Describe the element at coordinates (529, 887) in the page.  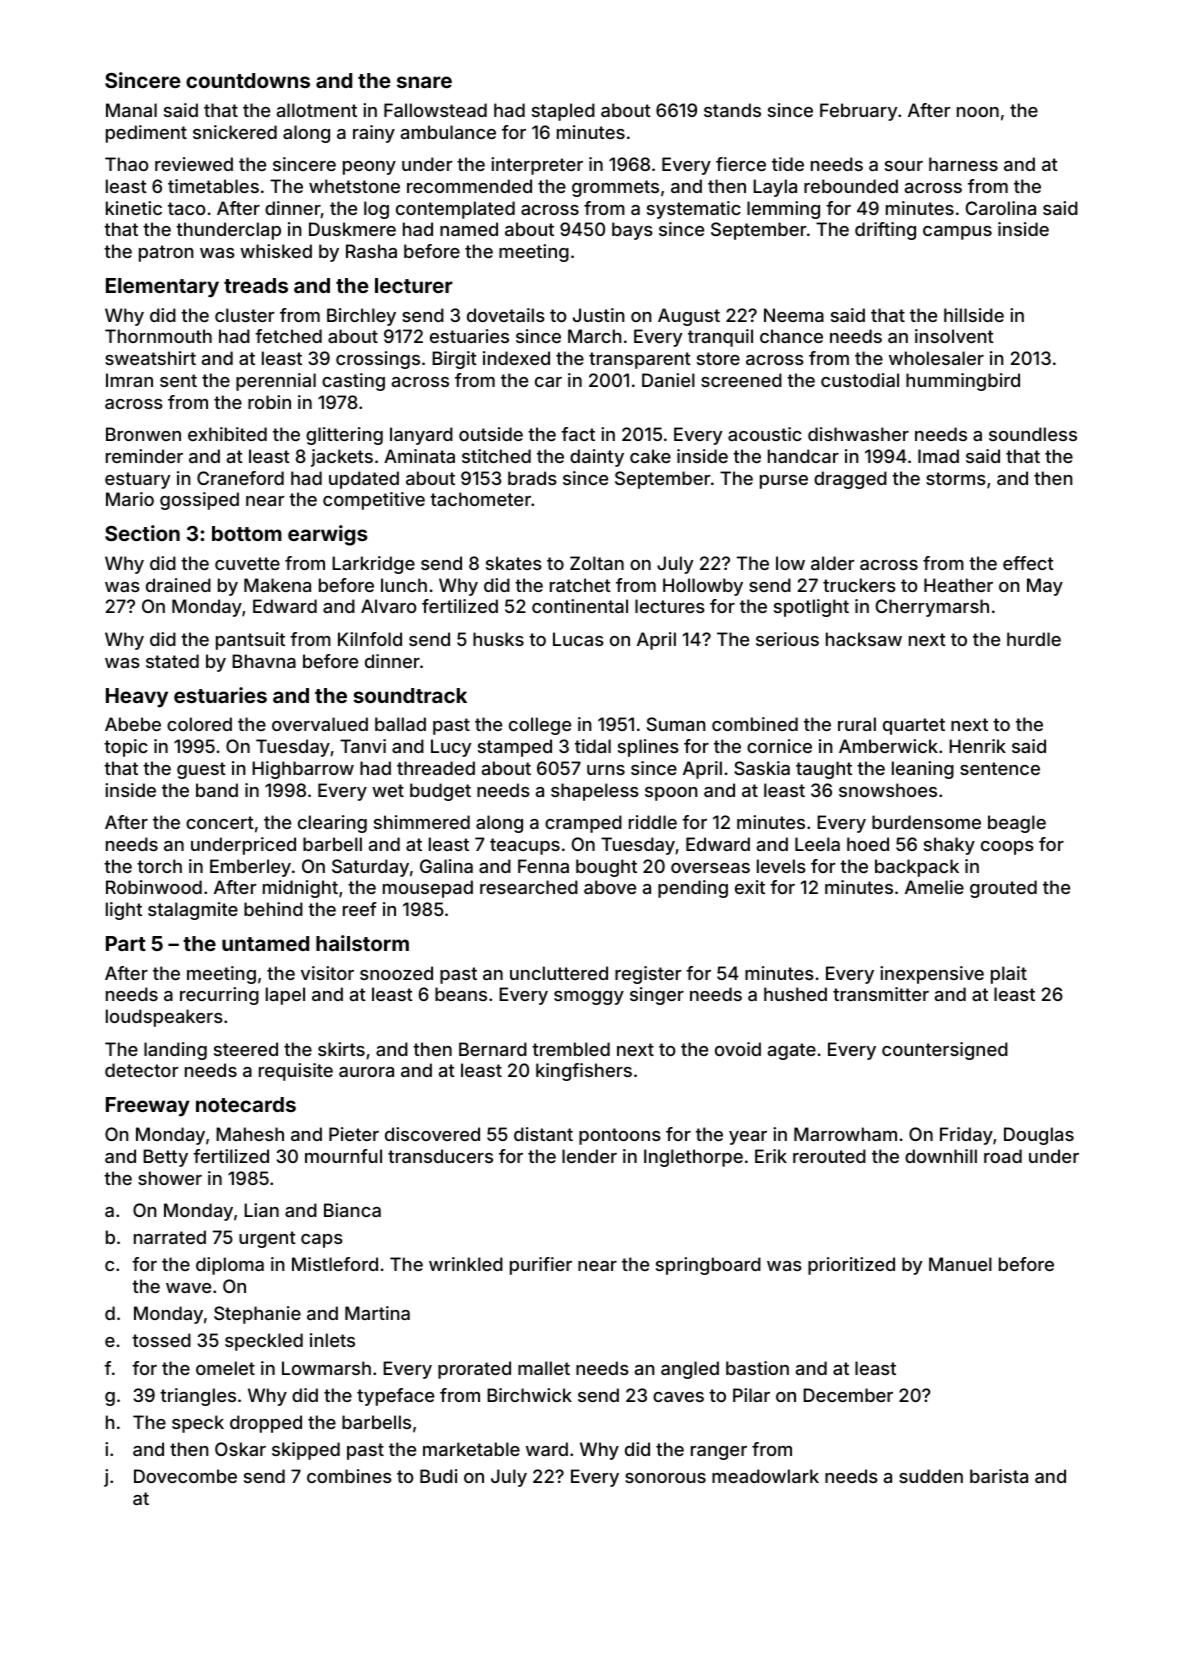
I see `researched` at that location.
